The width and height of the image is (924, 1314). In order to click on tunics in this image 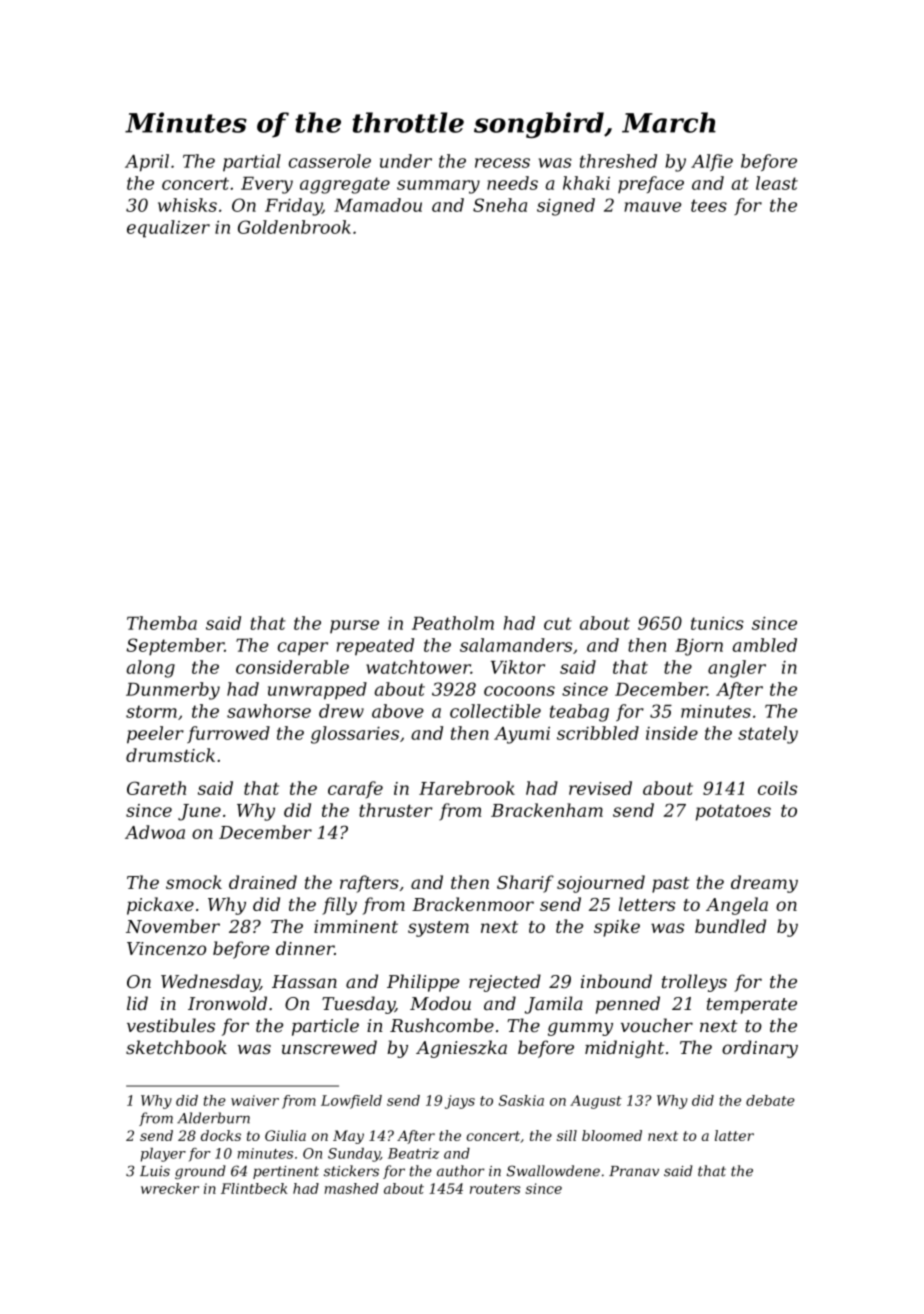, I will do `click(717, 623)`.
